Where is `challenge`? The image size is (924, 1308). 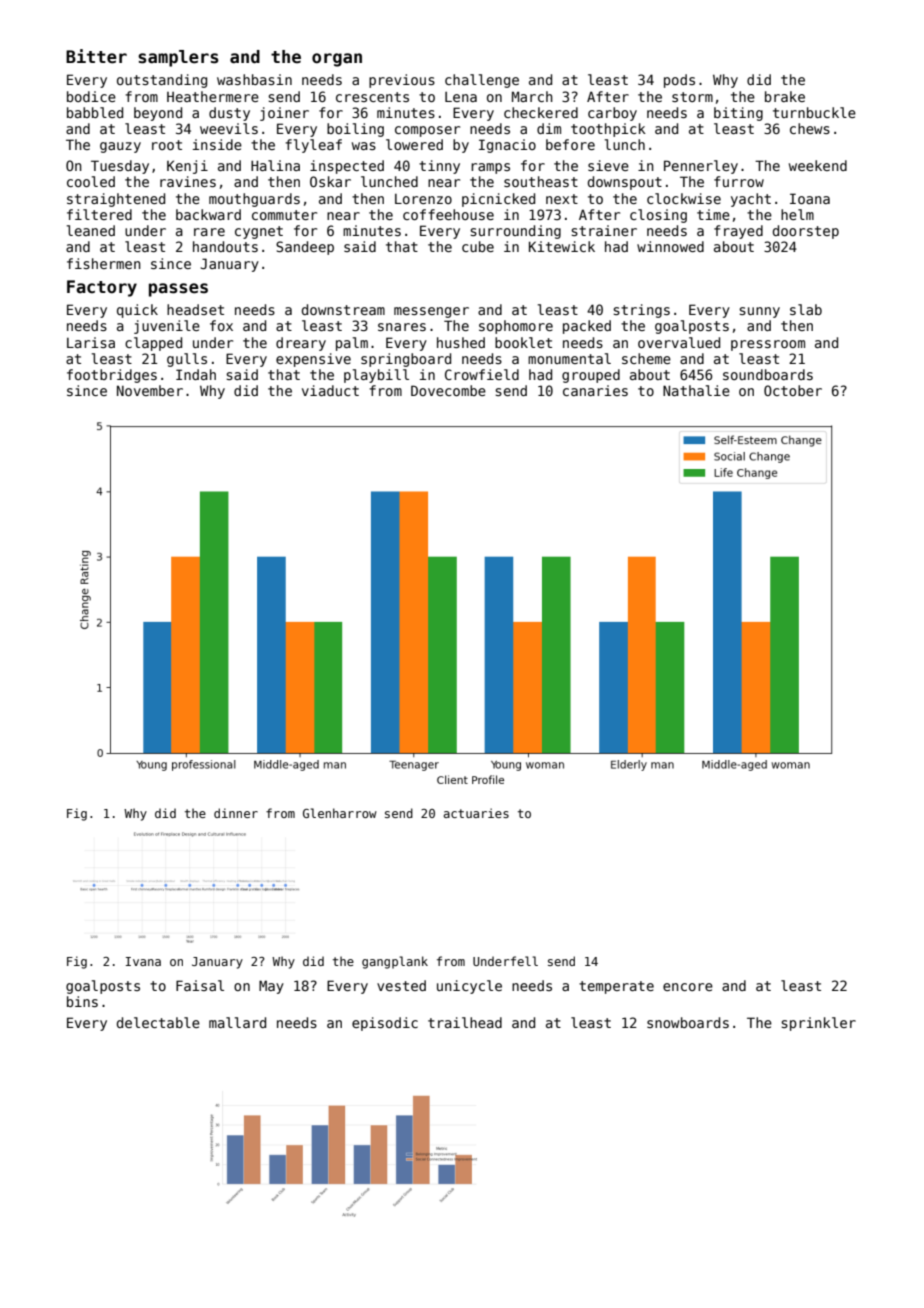 challenge is located at coordinates (482, 81).
